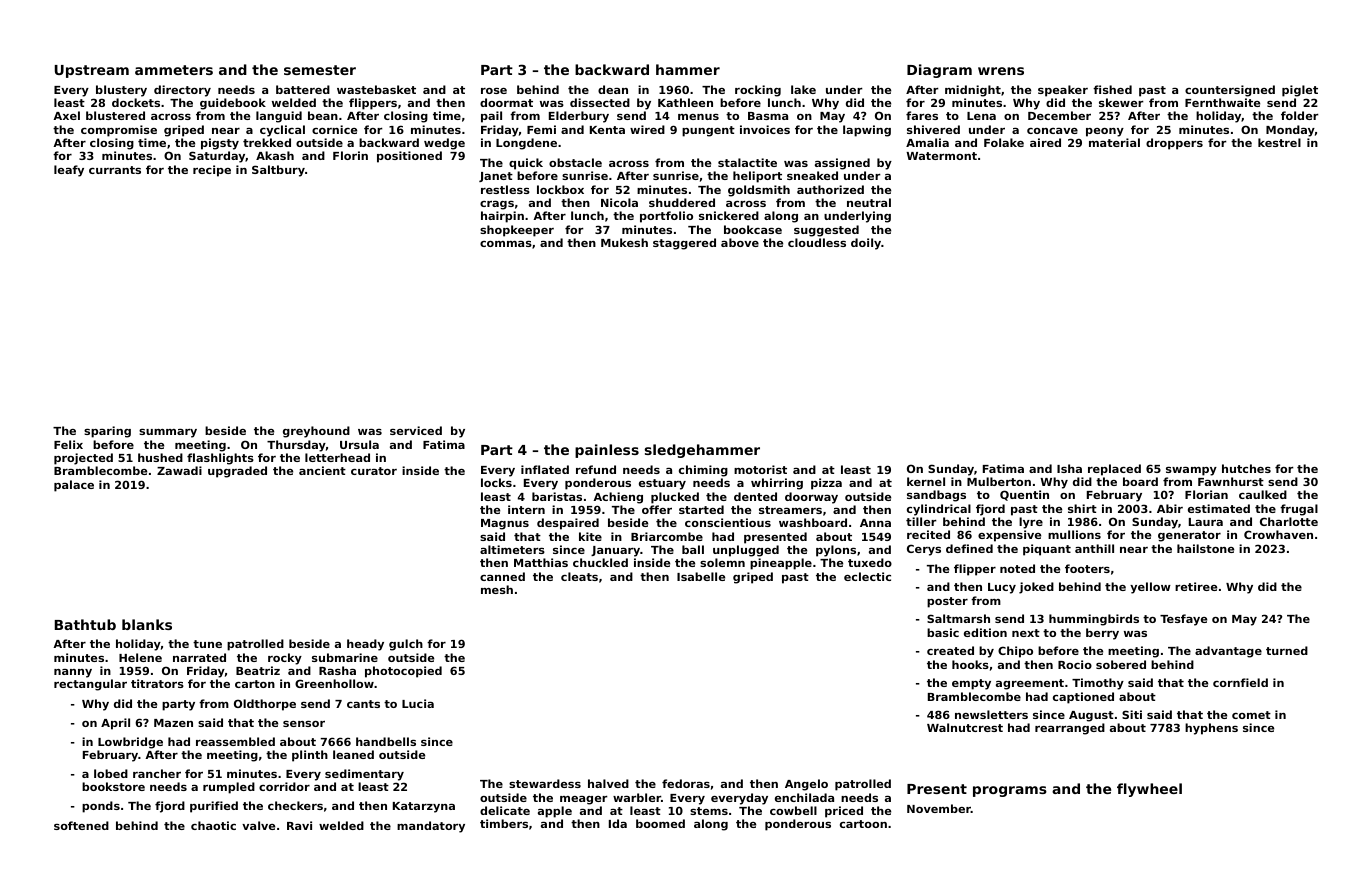 The height and width of the screenshot is (887, 1372). What do you see at coordinates (826, 484) in the screenshot?
I see `pizza` at bounding box center [826, 484].
